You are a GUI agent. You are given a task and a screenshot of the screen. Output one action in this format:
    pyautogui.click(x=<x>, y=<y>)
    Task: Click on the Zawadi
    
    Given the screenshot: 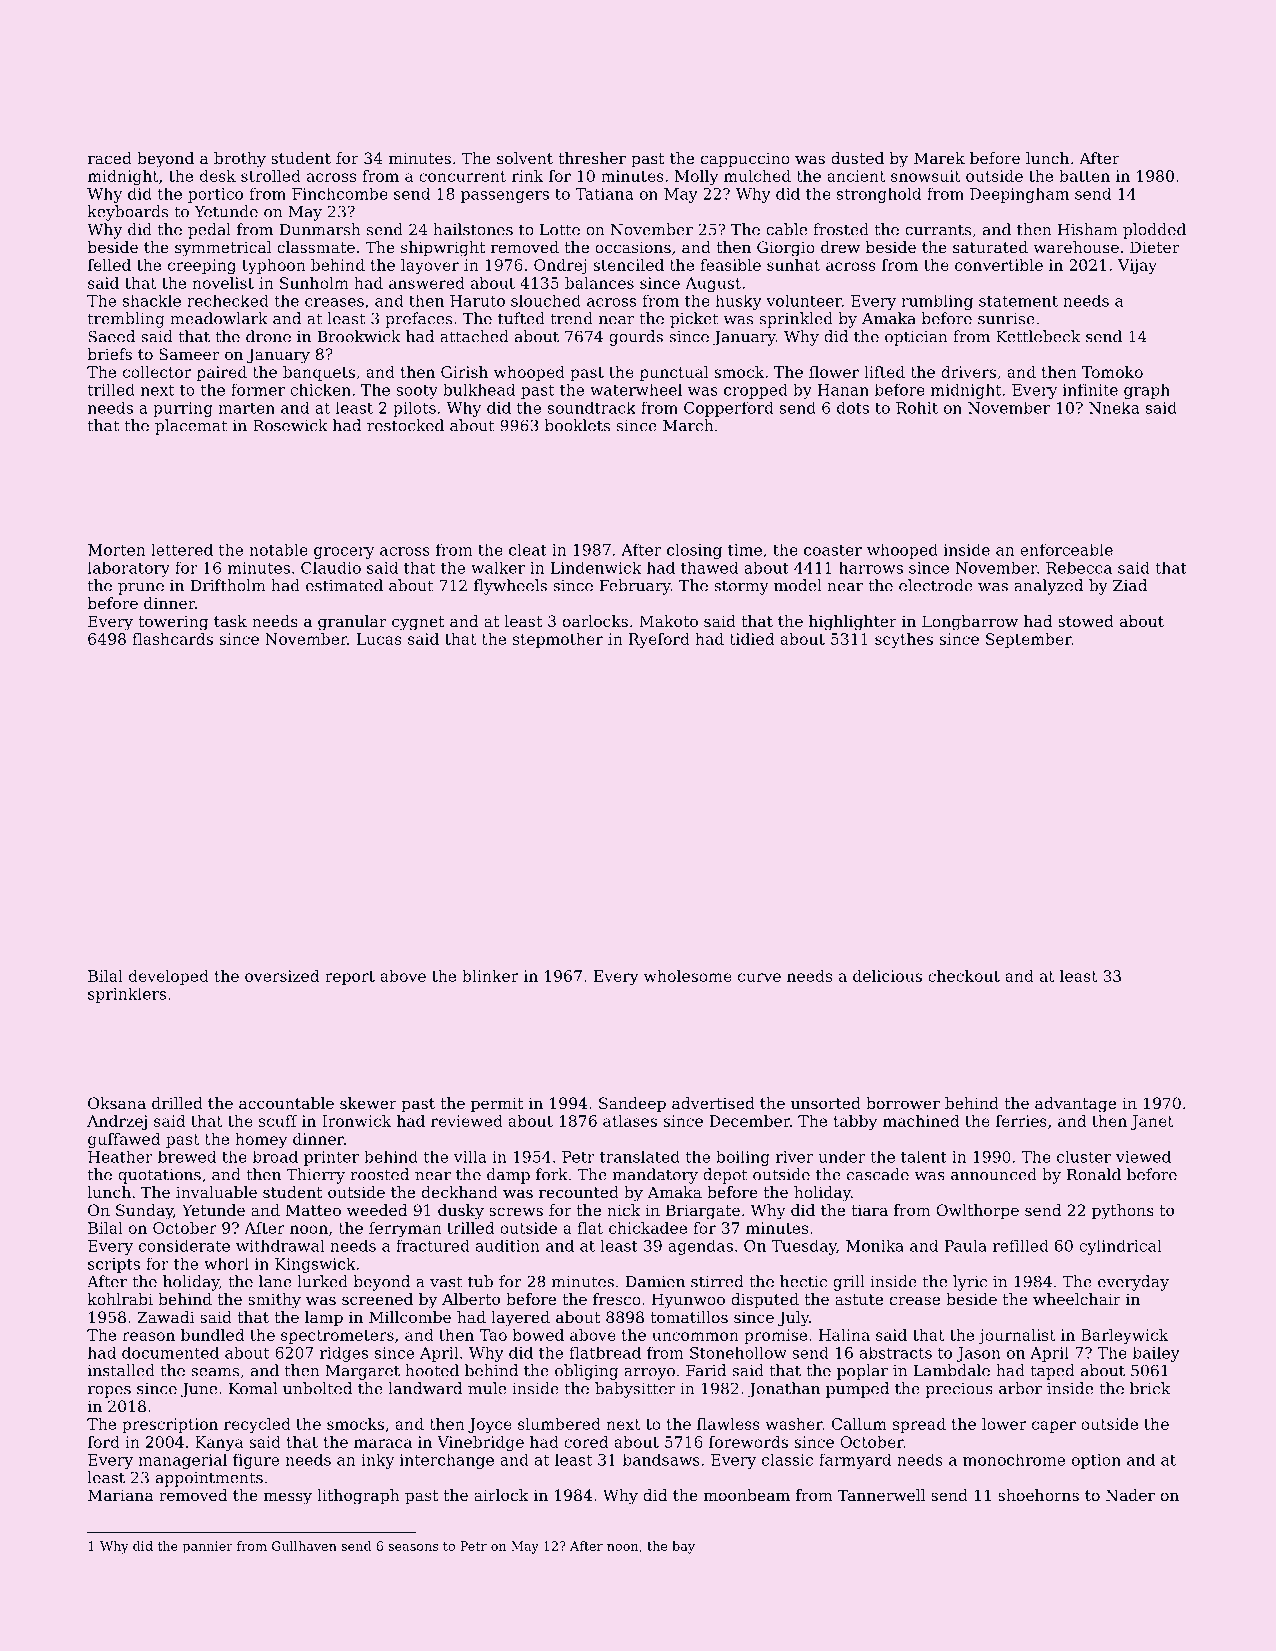 What is the action you would take?
    pyautogui.click(x=166, y=1317)
